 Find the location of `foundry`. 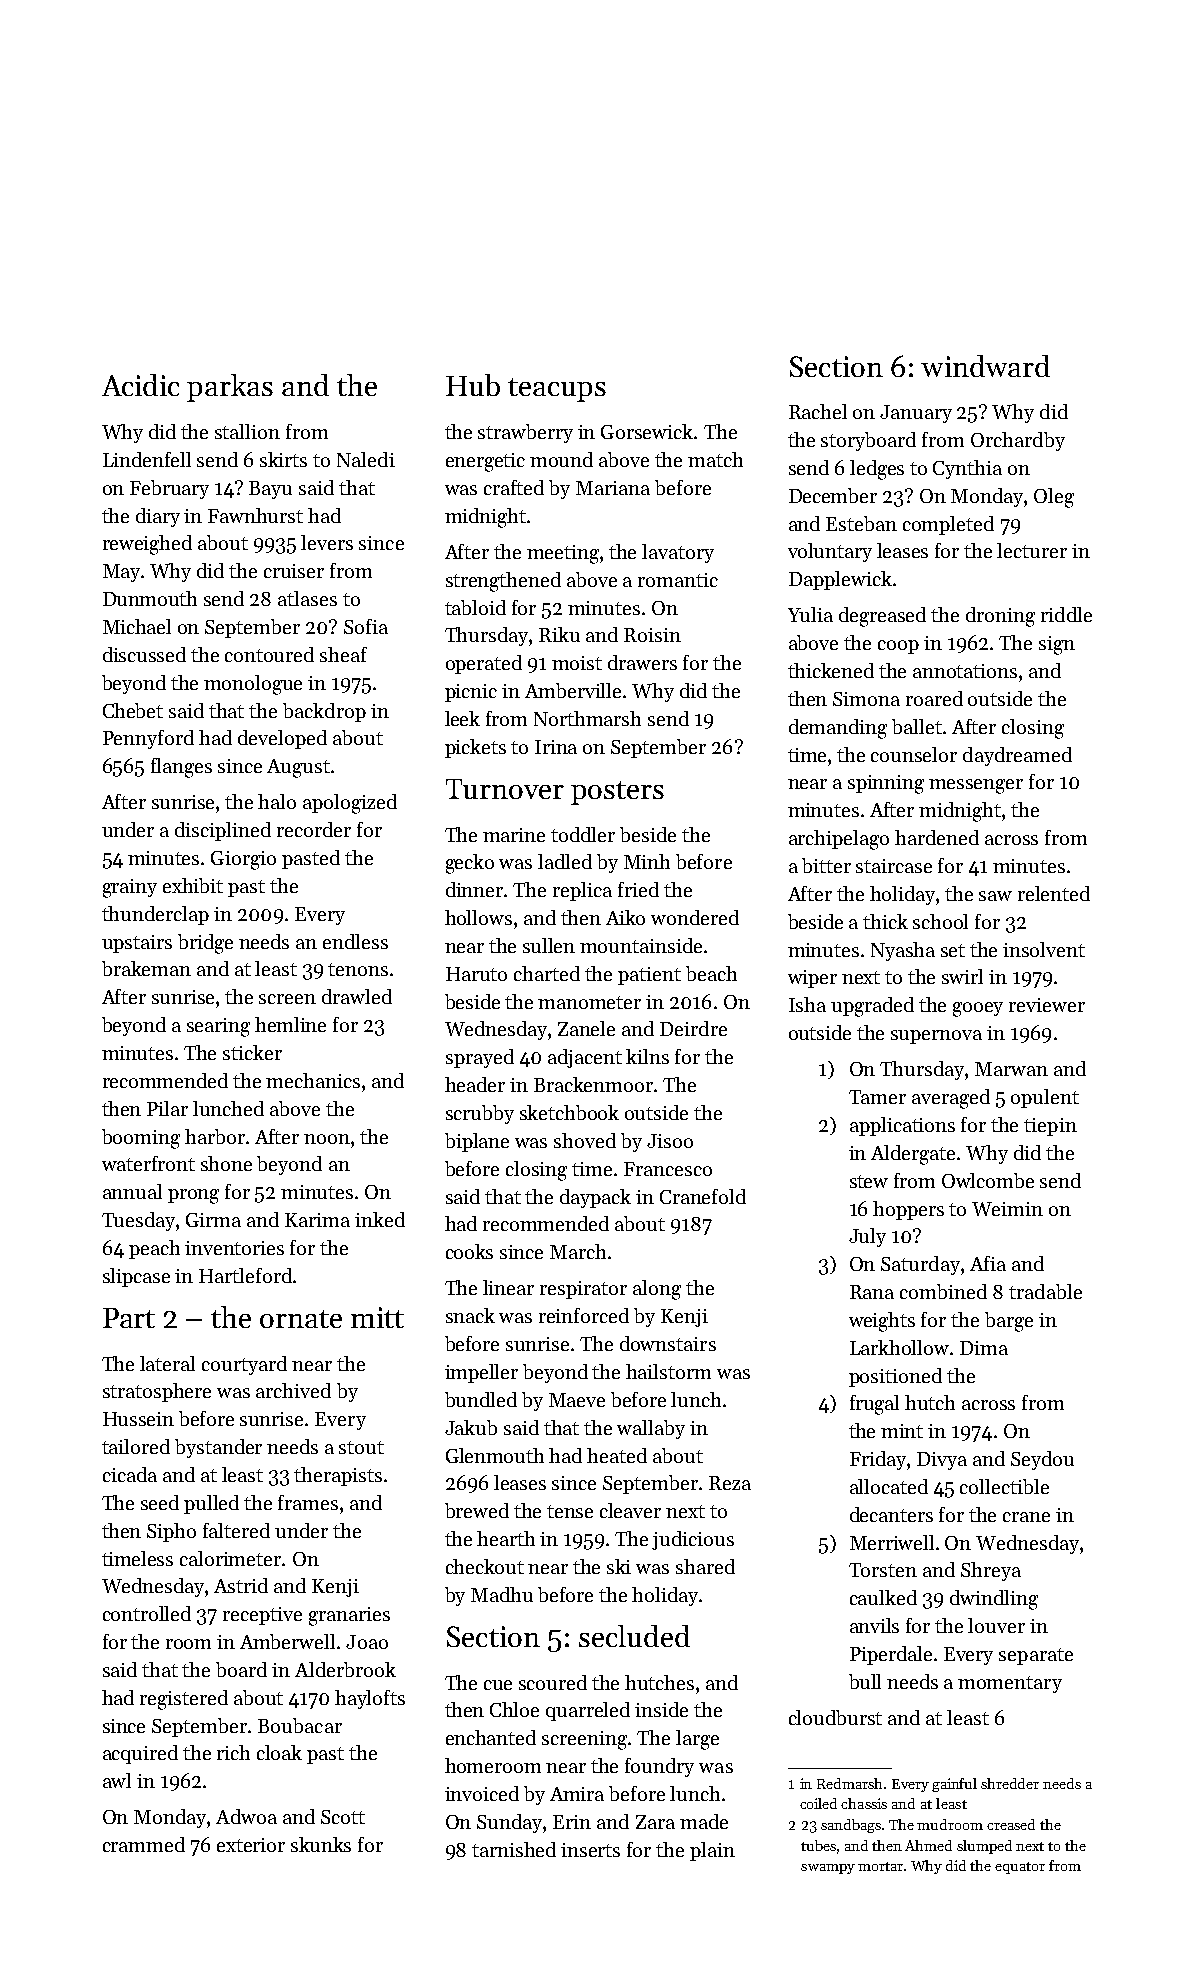

foundry is located at coordinates (659, 1767).
